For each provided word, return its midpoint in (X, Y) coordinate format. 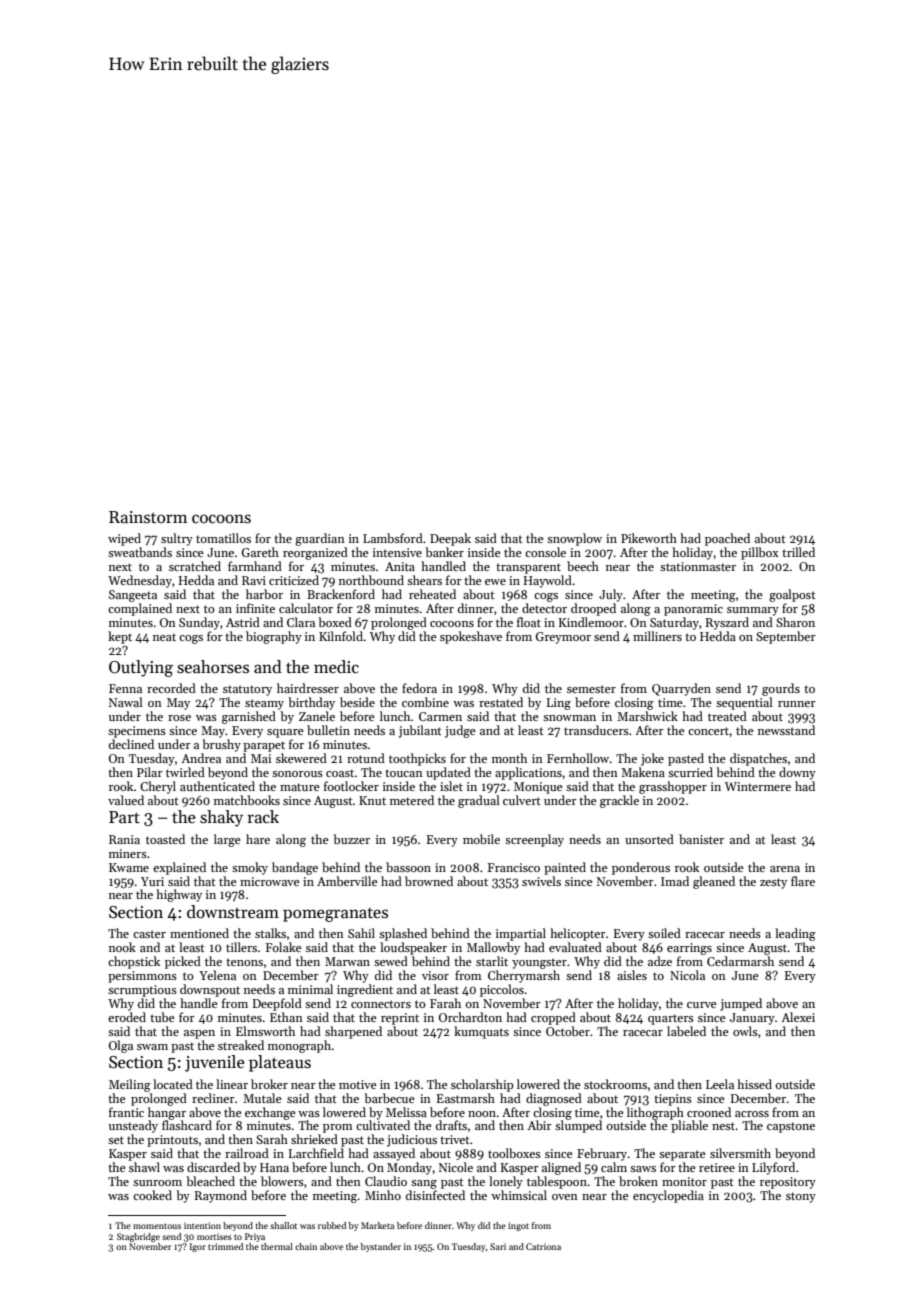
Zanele (317, 716)
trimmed (225, 1246)
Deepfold (277, 1004)
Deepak (450, 539)
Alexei (798, 1017)
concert (708, 731)
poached (727, 539)
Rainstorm (148, 517)
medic (336, 667)
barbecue (389, 1098)
